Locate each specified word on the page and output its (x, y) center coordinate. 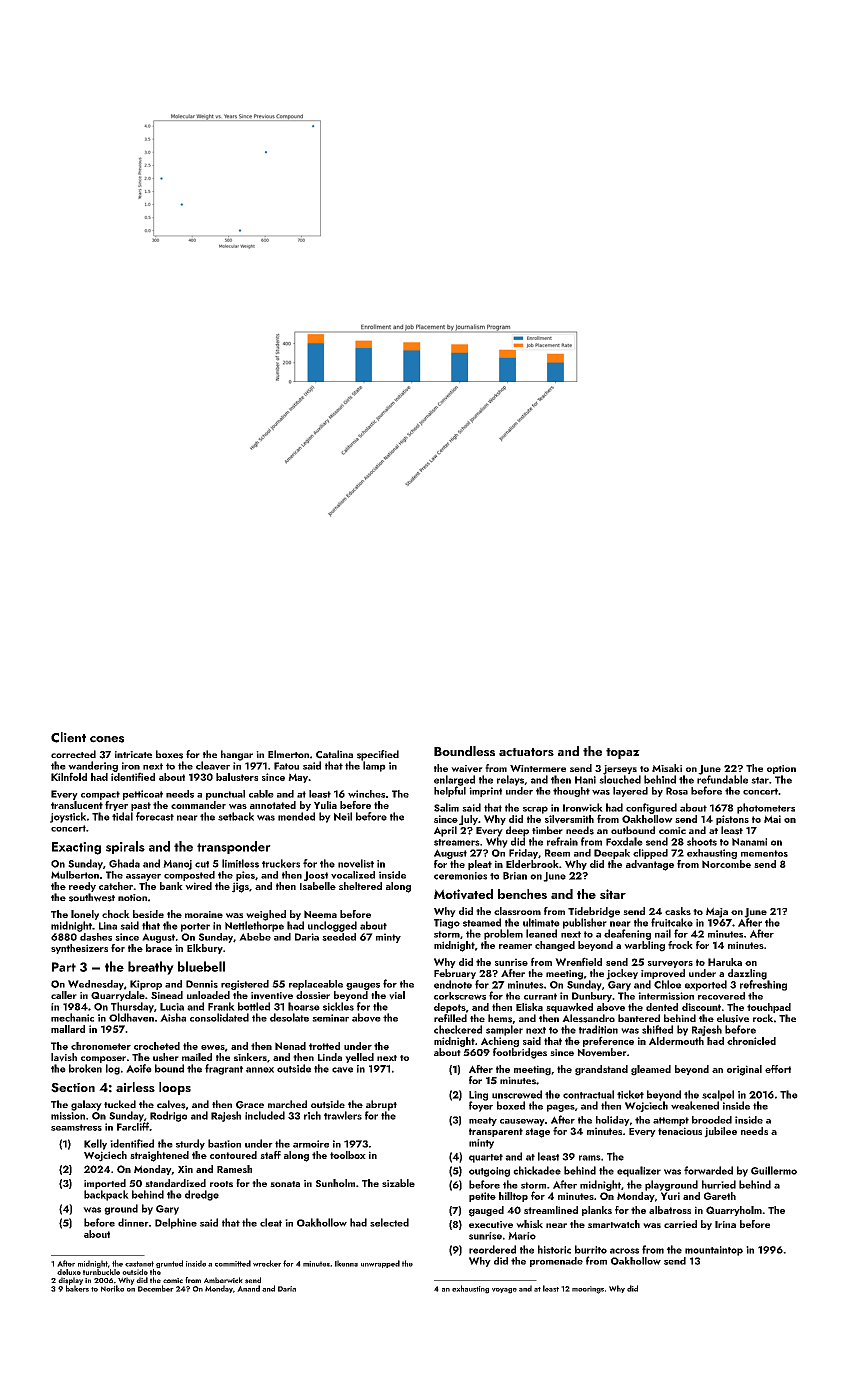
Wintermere (538, 768)
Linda (330, 1057)
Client (68, 737)
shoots (702, 841)
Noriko (112, 1288)
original (744, 1070)
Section (73, 1088)
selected (389, 1222)
